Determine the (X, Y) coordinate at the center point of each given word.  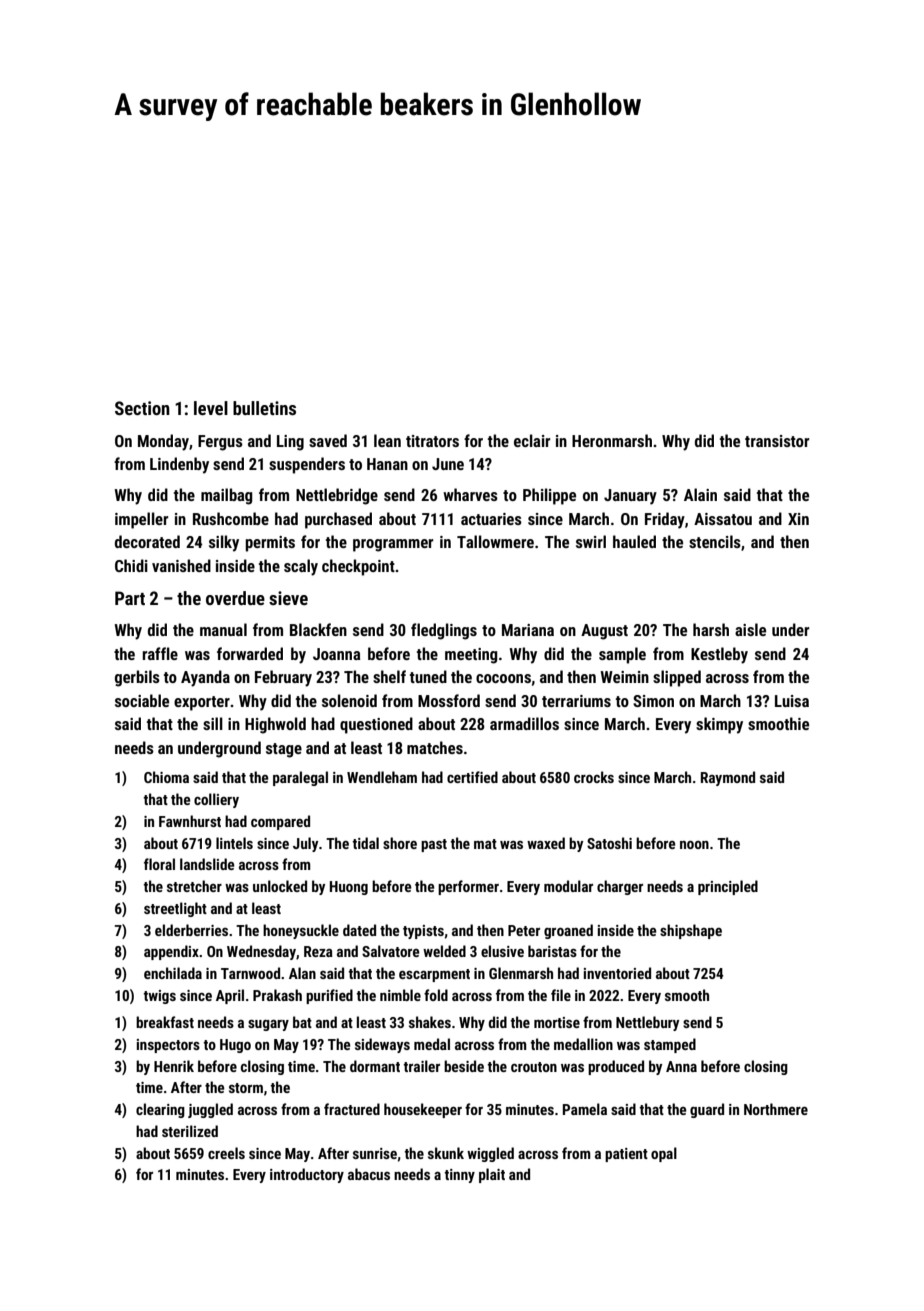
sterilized (190, 1131)
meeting (471, 656)
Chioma (166, 777)
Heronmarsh (612, 440)
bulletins (264, 408)
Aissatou (723, 519)
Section (142, 408)
